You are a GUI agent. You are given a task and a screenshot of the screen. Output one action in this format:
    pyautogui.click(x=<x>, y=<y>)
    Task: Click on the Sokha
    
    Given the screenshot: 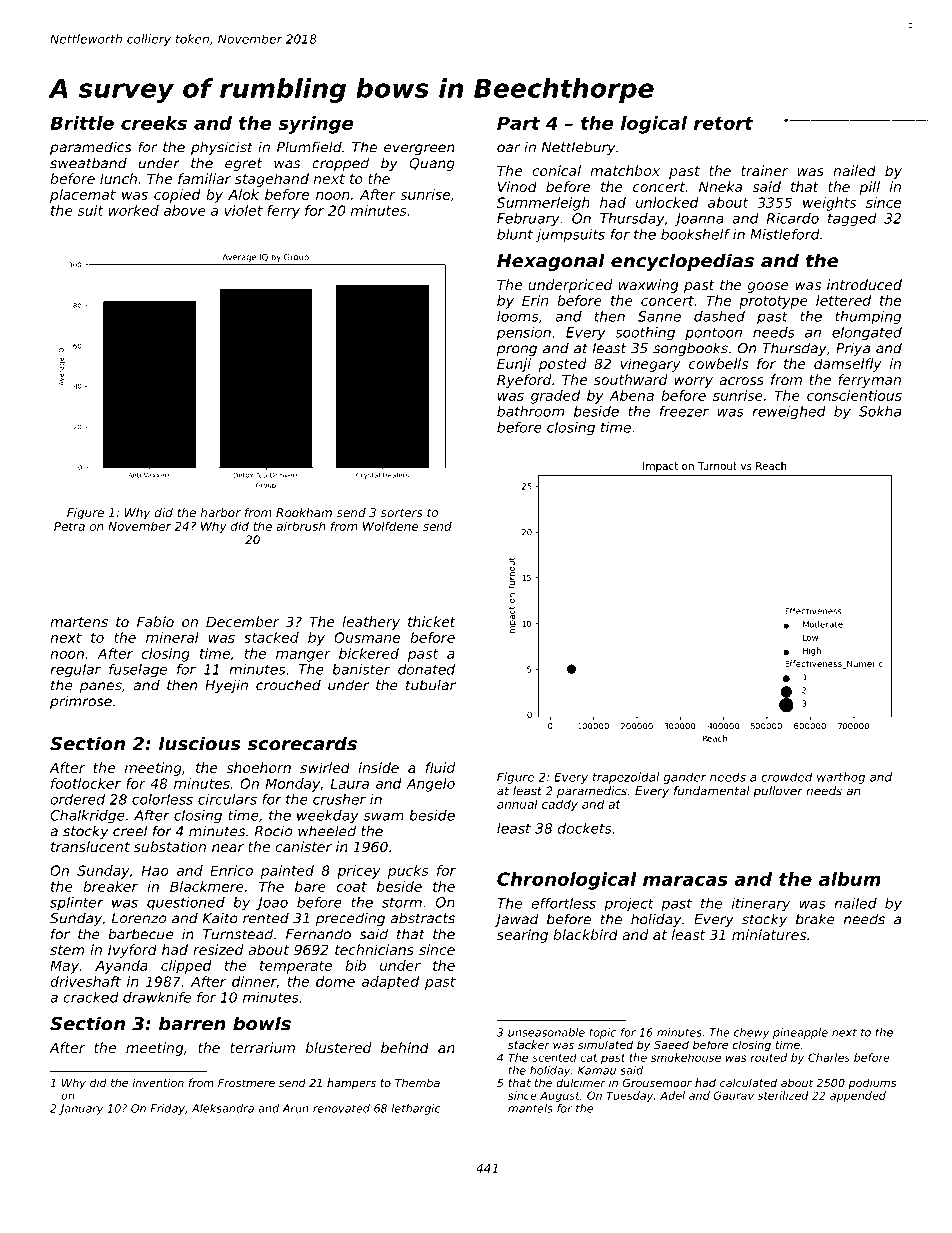 What is the action you would take?
    pyautogui.click(x=880, y=411)
